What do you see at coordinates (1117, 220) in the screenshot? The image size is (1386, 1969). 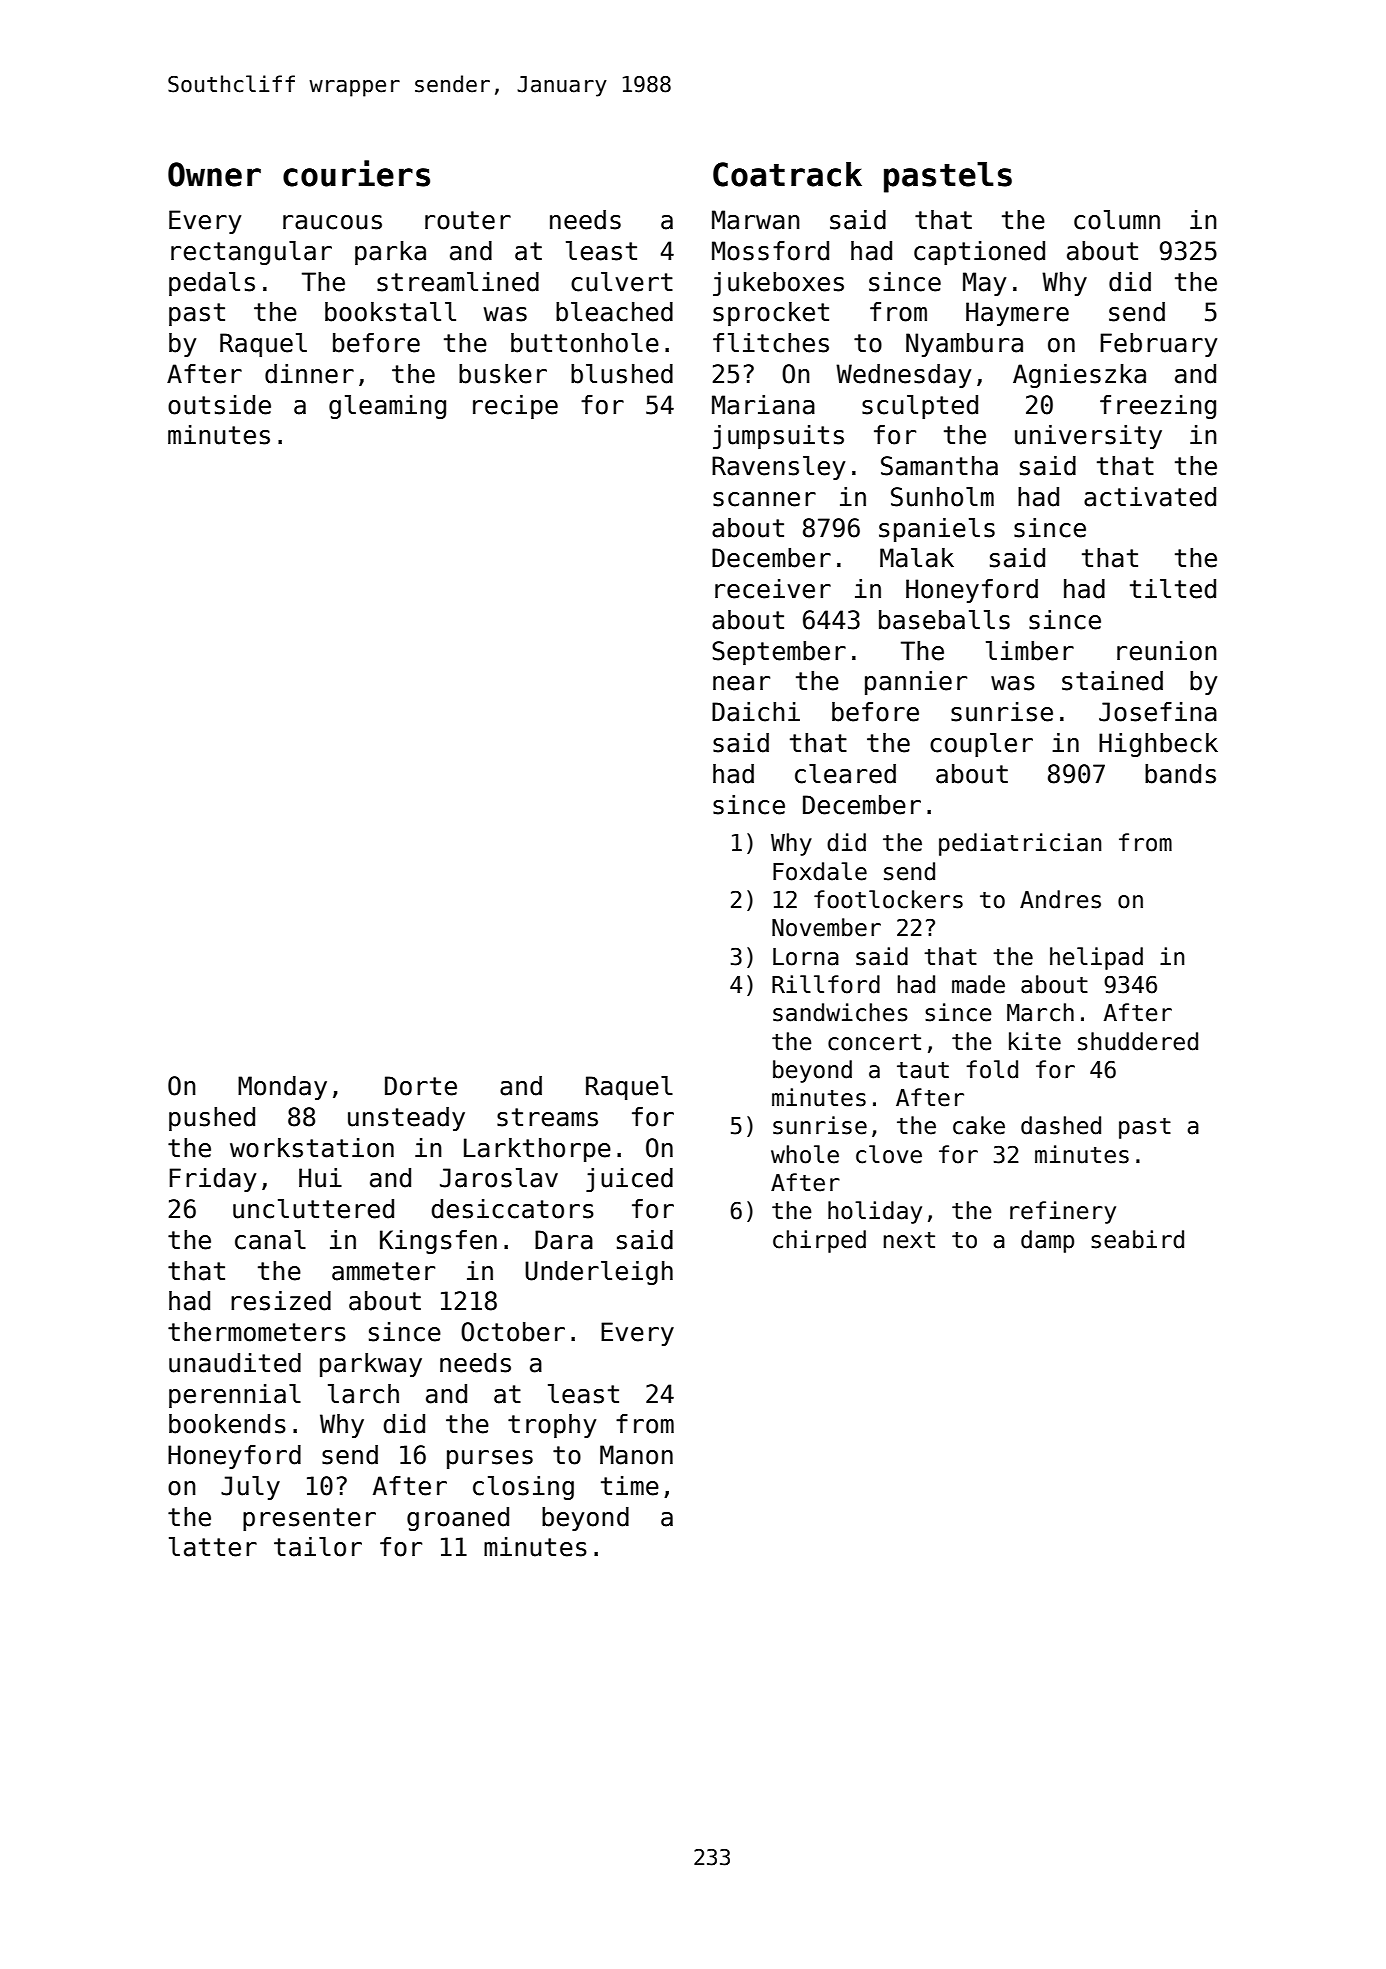 I see `column` at bounding box center [1117, 220].
